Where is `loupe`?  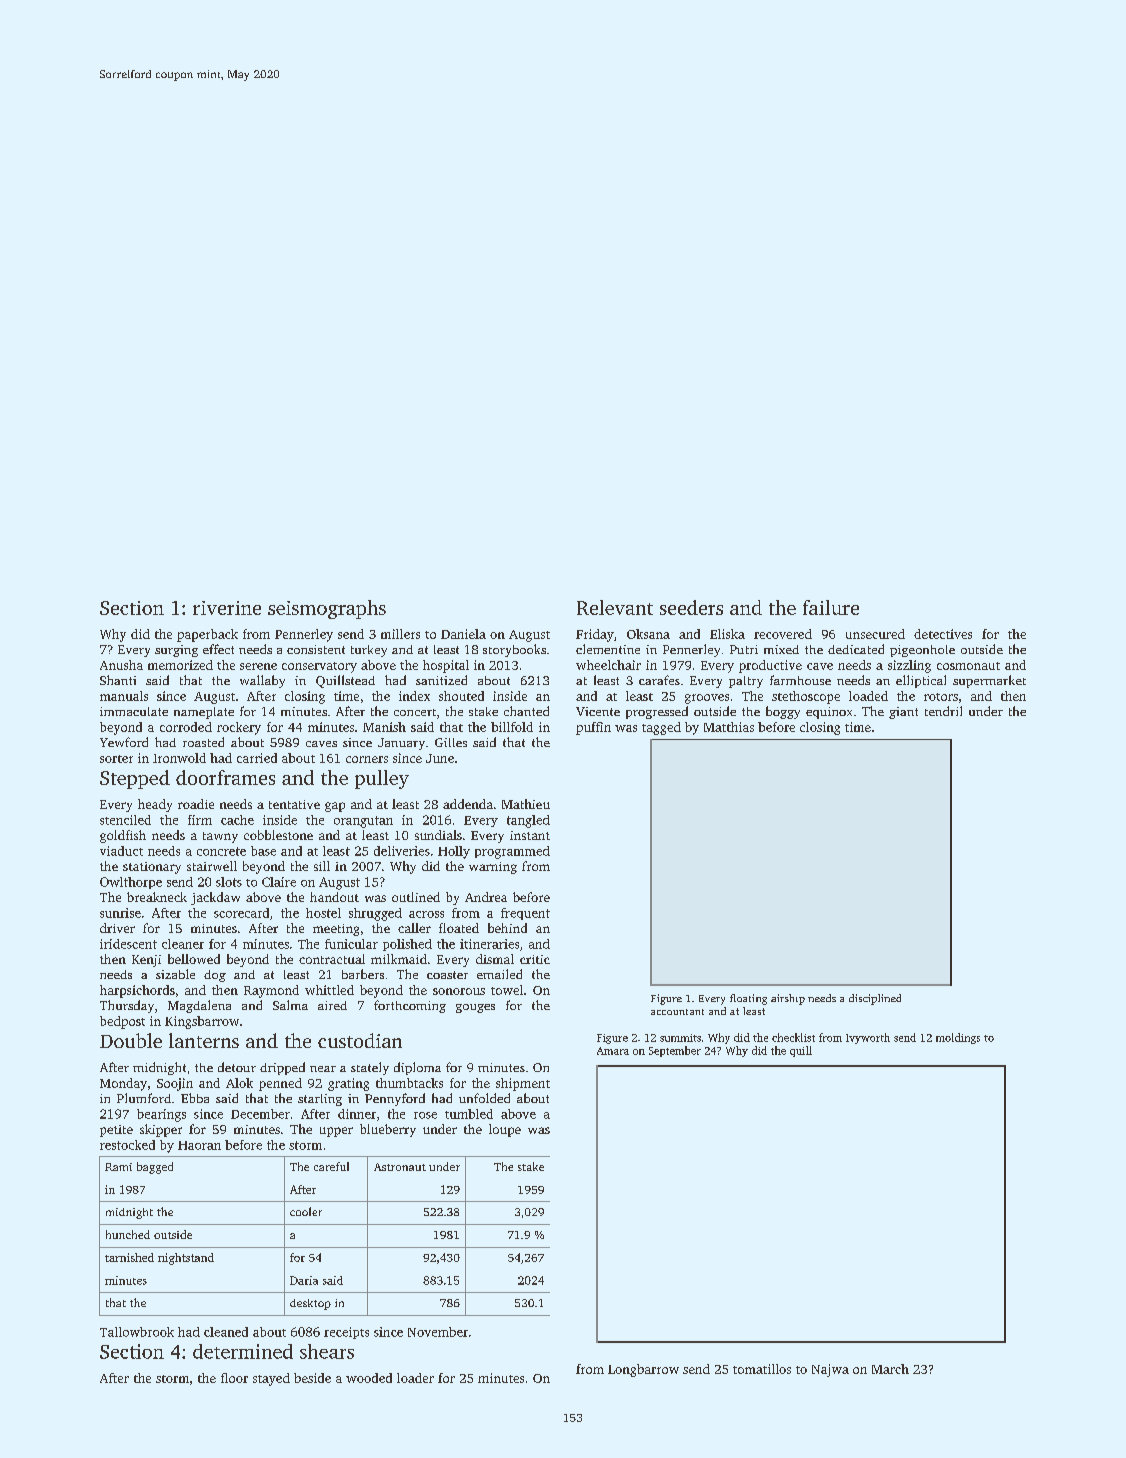 loupe is located at coordinates (505, 1130).
